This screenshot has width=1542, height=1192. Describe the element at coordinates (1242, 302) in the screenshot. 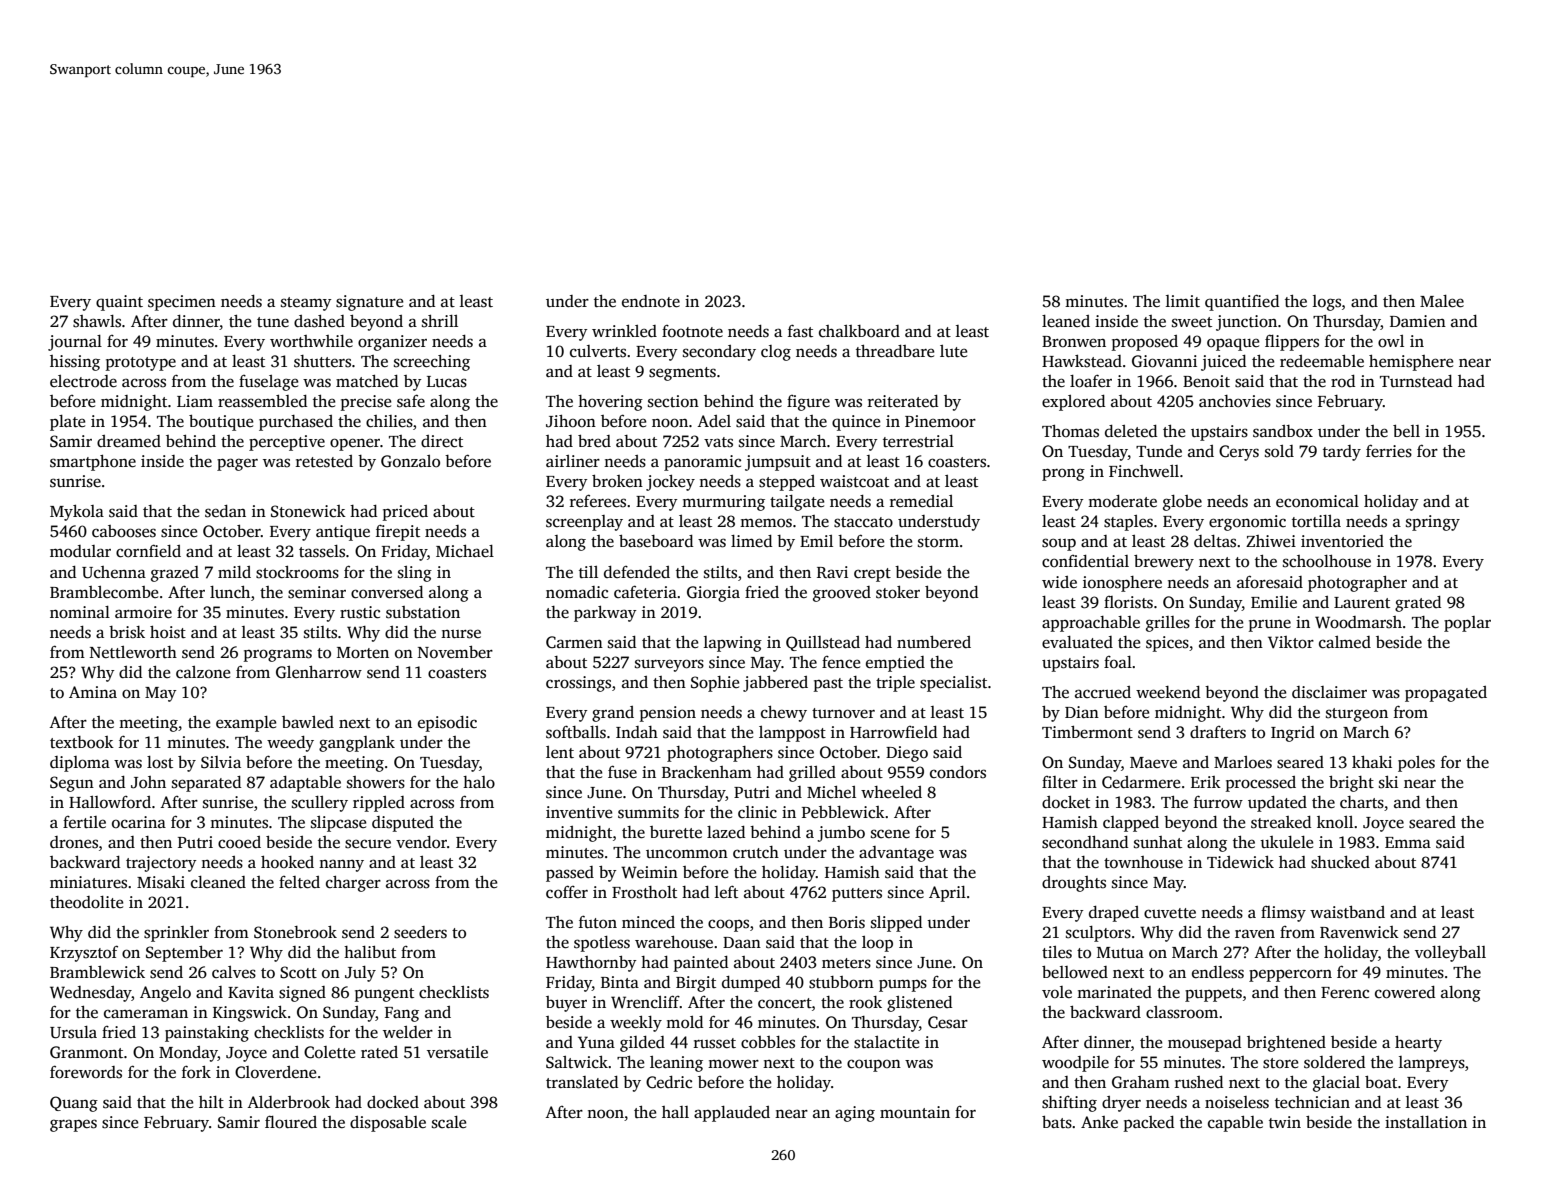

I see `quantified` at that location.
